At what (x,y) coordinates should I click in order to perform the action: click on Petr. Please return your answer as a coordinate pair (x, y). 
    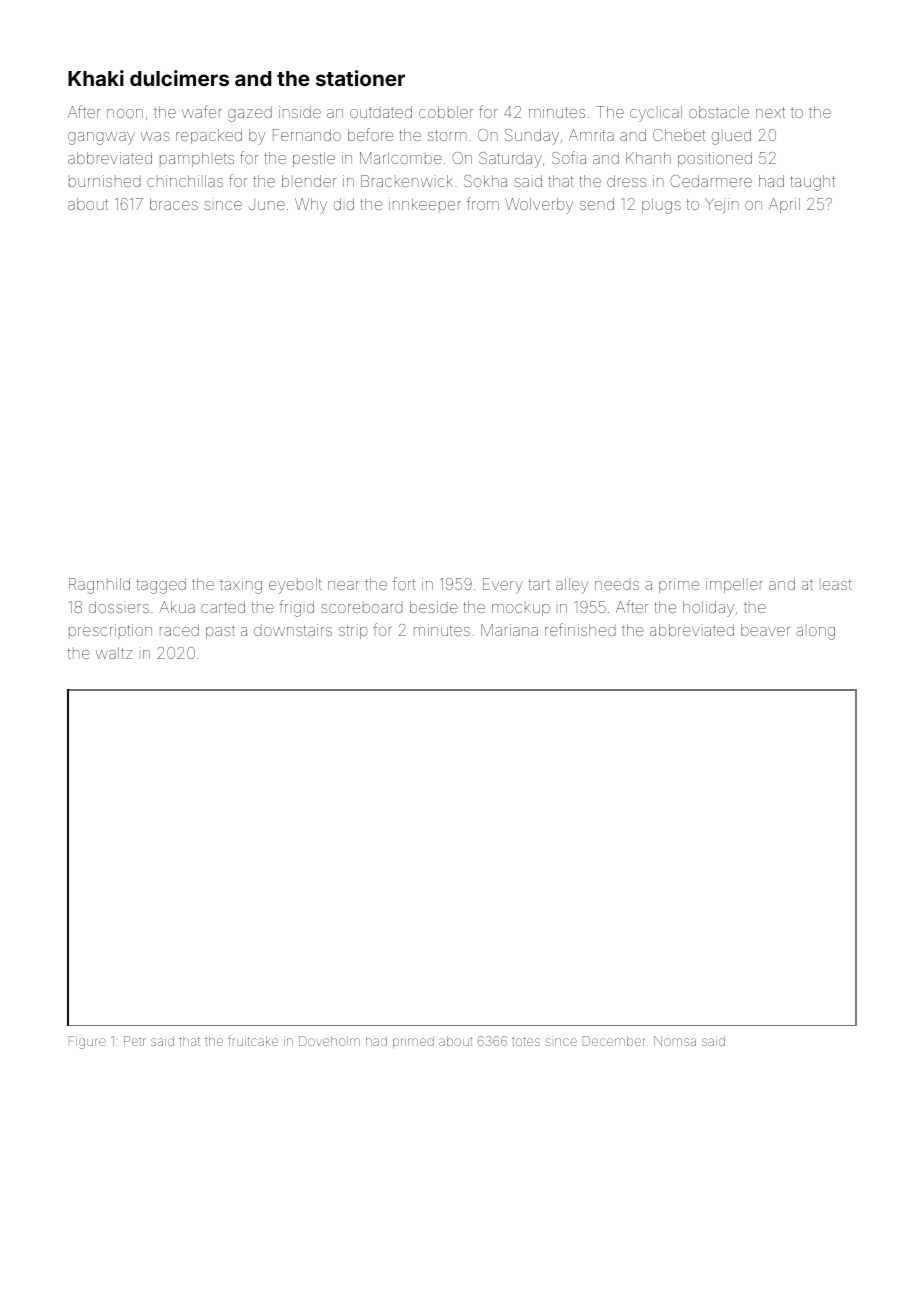
    Looking at the image, I should click on (135, 1041).
